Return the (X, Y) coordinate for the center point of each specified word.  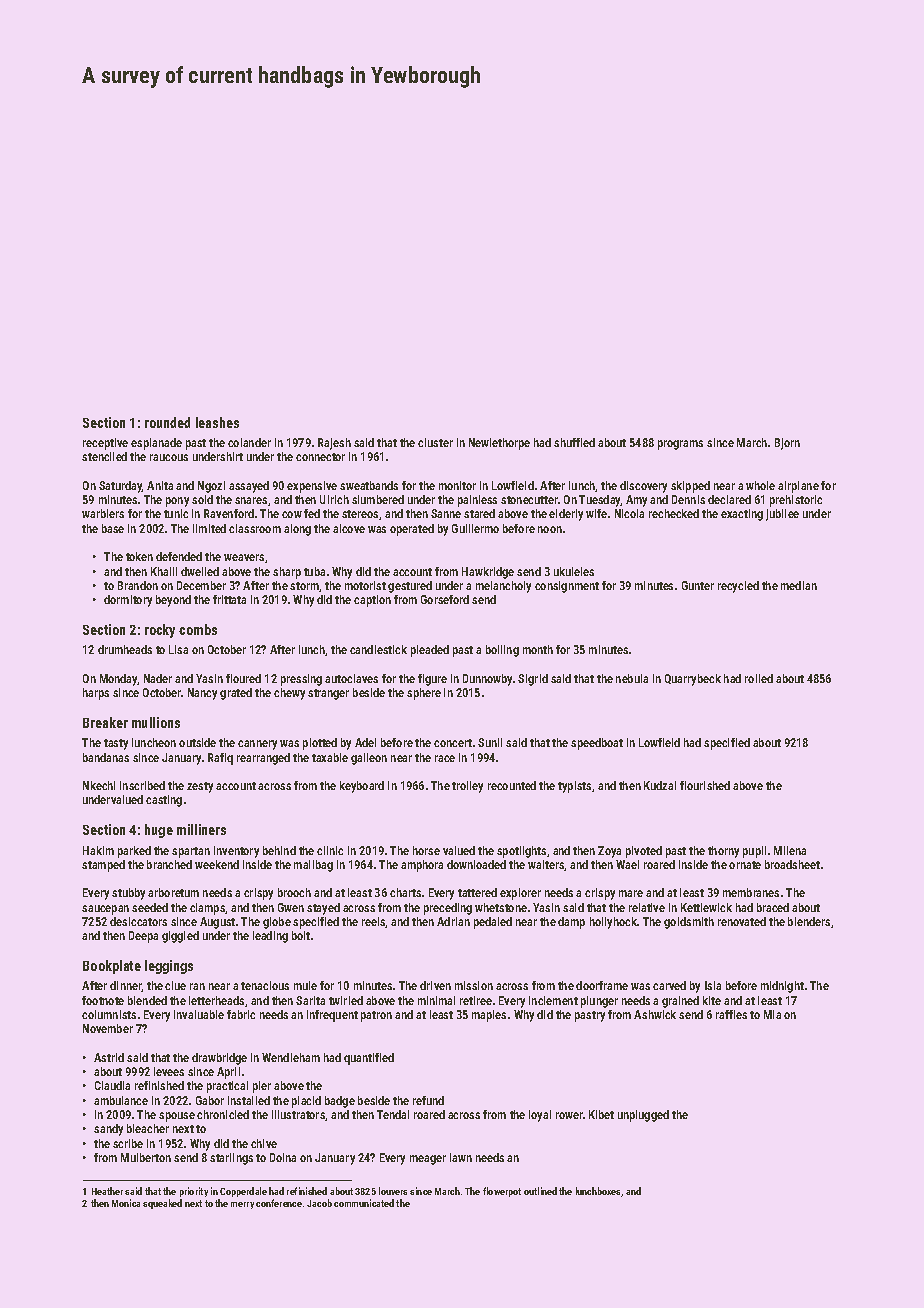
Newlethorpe (499, 444)
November (108, 1028)
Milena (790, 850)
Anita (160, 485)
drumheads (125, 649)
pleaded (430, 651)
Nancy (202, 694)
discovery (643, 487)
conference (279, 1203)
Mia (772, 1014)
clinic (330, 850)
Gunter (698, 585)
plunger (599, 1002)
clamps (208, 909)
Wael (627, 864)
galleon (369, 759)
